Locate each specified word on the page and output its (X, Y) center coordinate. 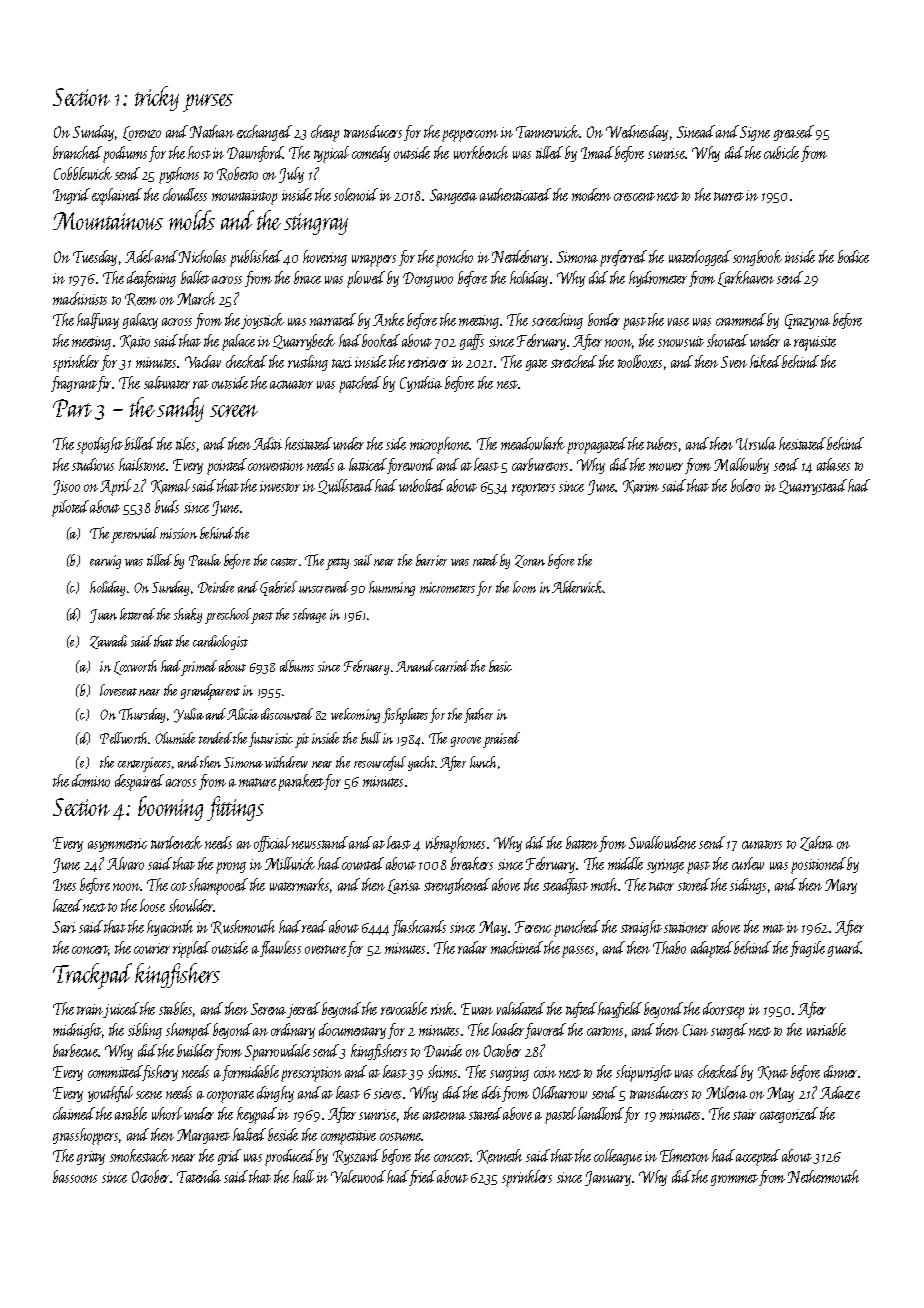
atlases (833, 464)
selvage (309, 615)
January (608, 1178)
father (478, 715)
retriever (428, 362)
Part (72, 408)
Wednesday (637, 133)
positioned (818, 865)
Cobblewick (83, 173)
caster (284, 562)
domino (91, 780)
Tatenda (199, 1176)
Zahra (816, 843)
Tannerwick (548, 131)
